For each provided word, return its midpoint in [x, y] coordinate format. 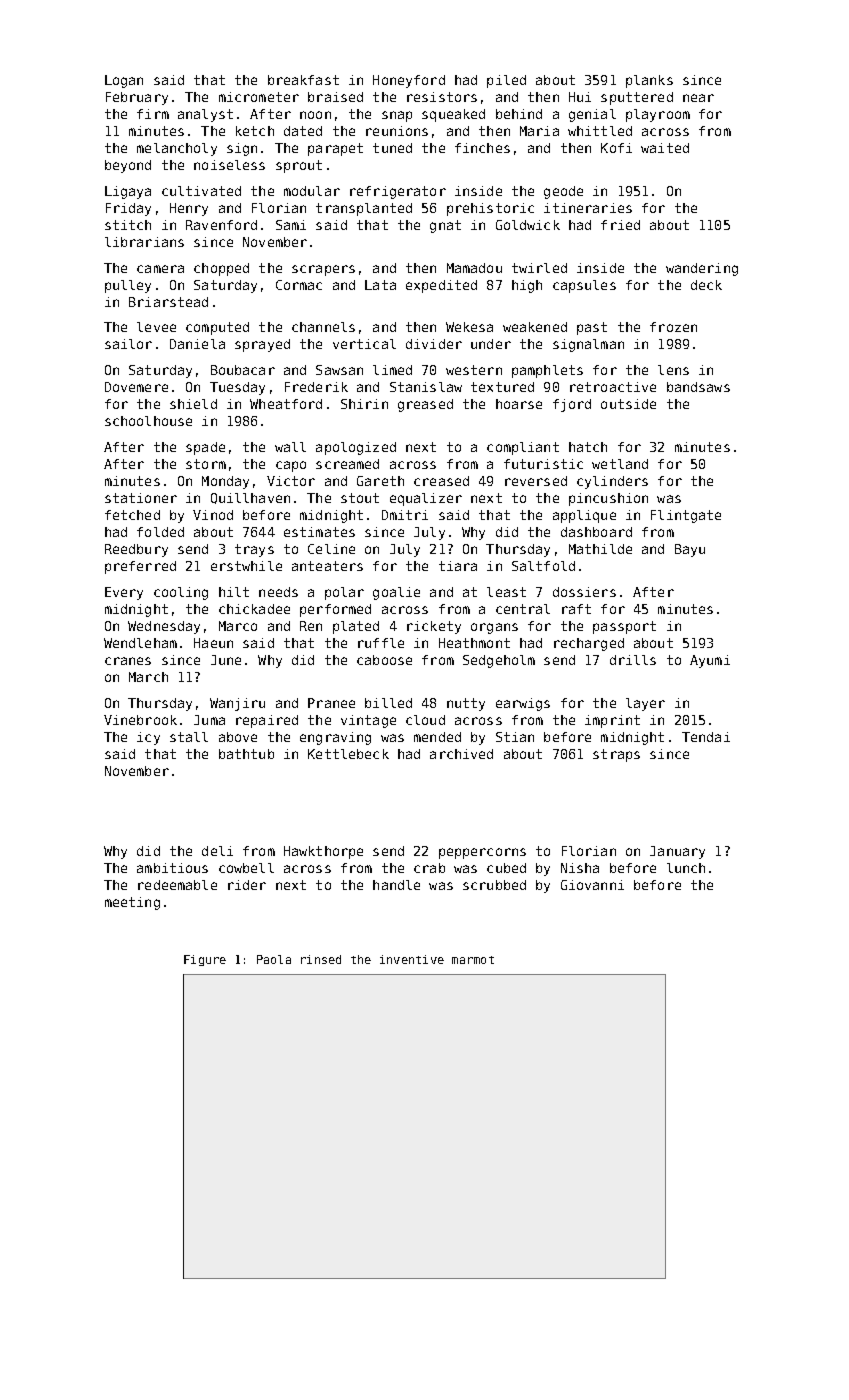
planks [649, 81]
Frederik [316, 387]
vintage [368, 721]
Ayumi [710, 661]
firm [153, 114]
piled [506, 81]
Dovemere [136, 387]
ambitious [172, 868]
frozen [673, 327]
